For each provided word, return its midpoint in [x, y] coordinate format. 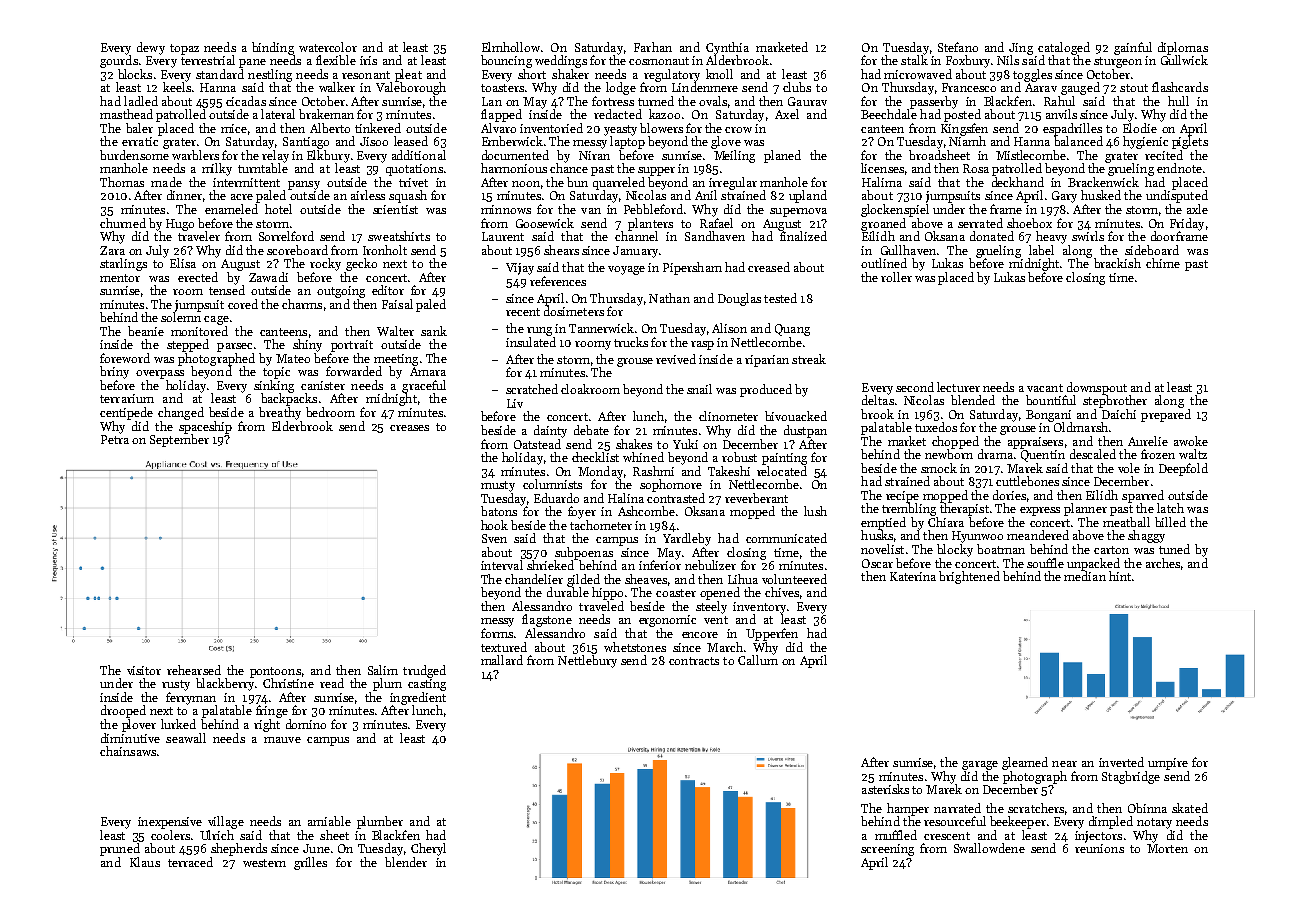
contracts [694, 661]
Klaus [145, 862]
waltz [1193, 454]
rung [539, 331]
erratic [140, 141]
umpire [1168, 764]
